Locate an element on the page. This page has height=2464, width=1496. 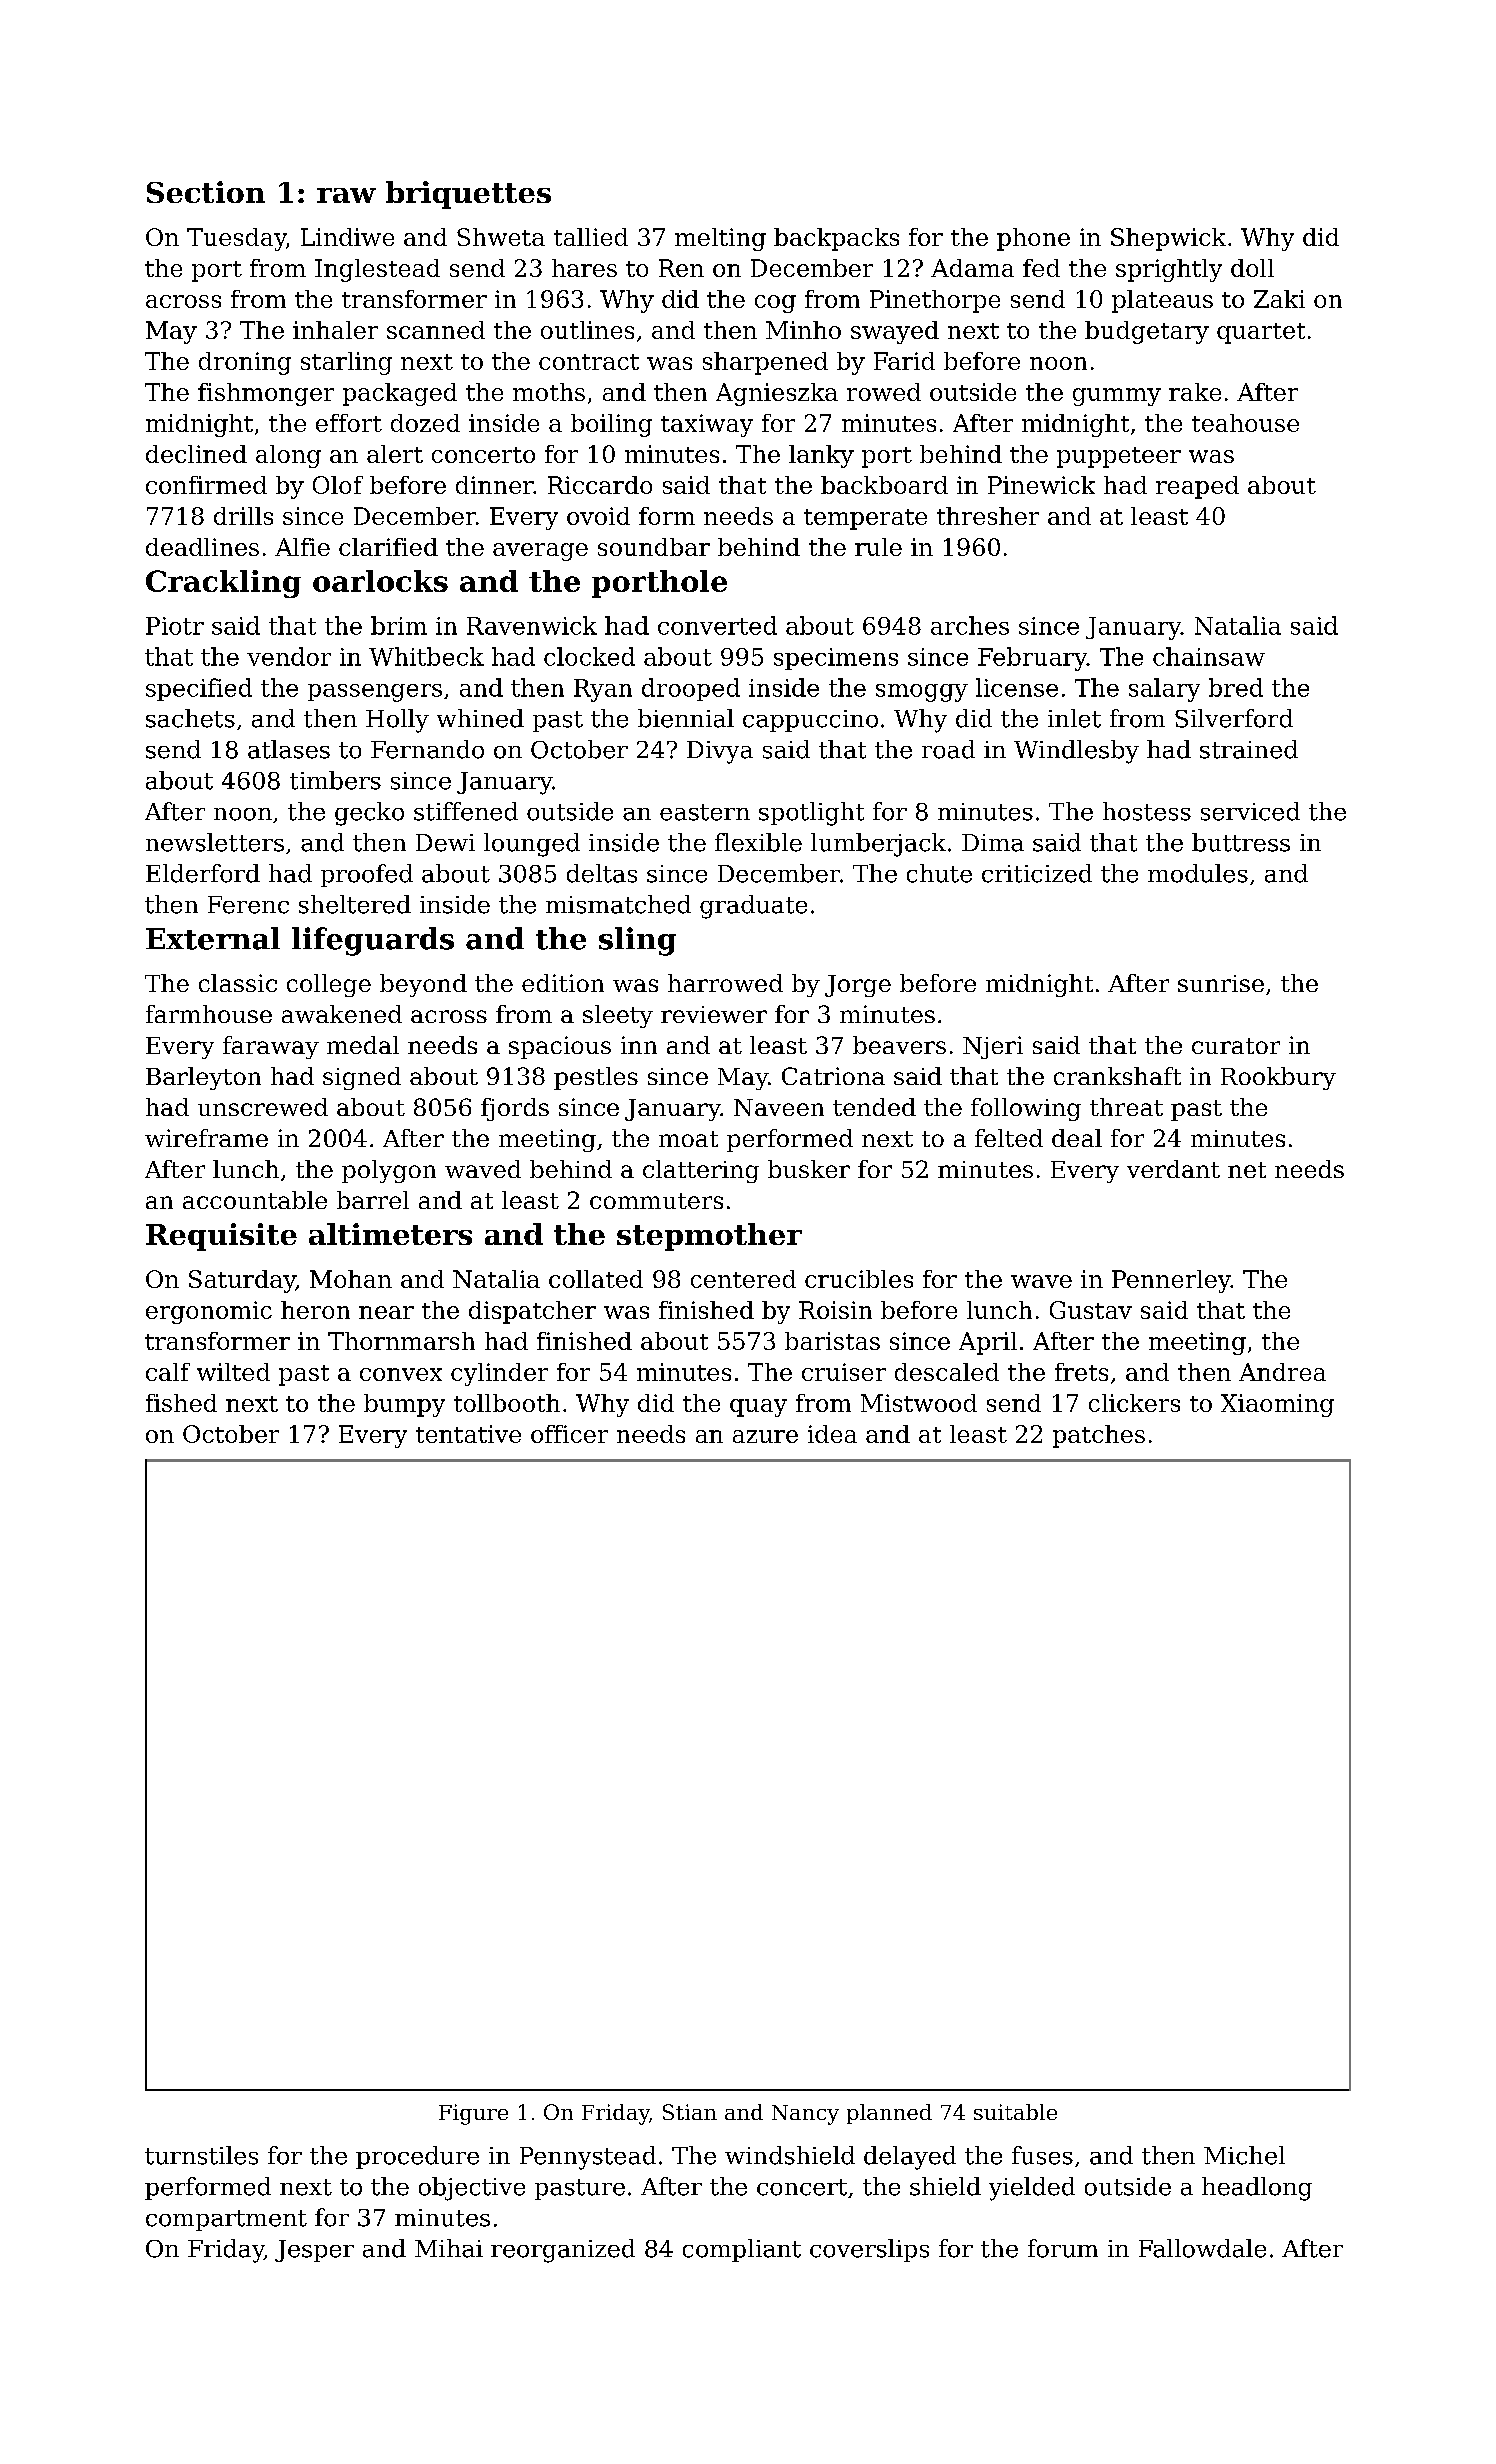
crucibles is located at coordinates (859, 1279).
